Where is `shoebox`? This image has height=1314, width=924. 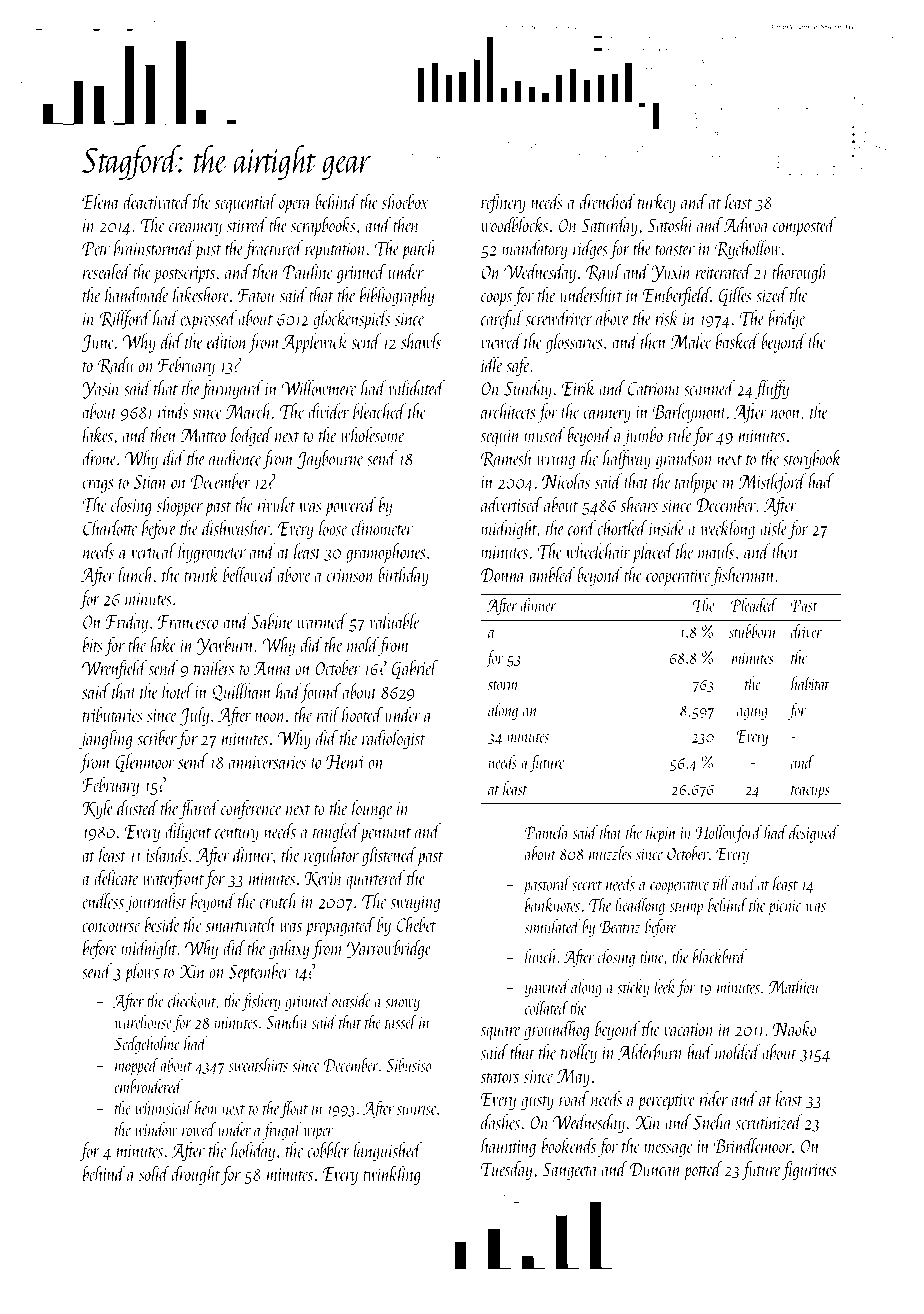
shoebox is located at coordinates (405, 201).
